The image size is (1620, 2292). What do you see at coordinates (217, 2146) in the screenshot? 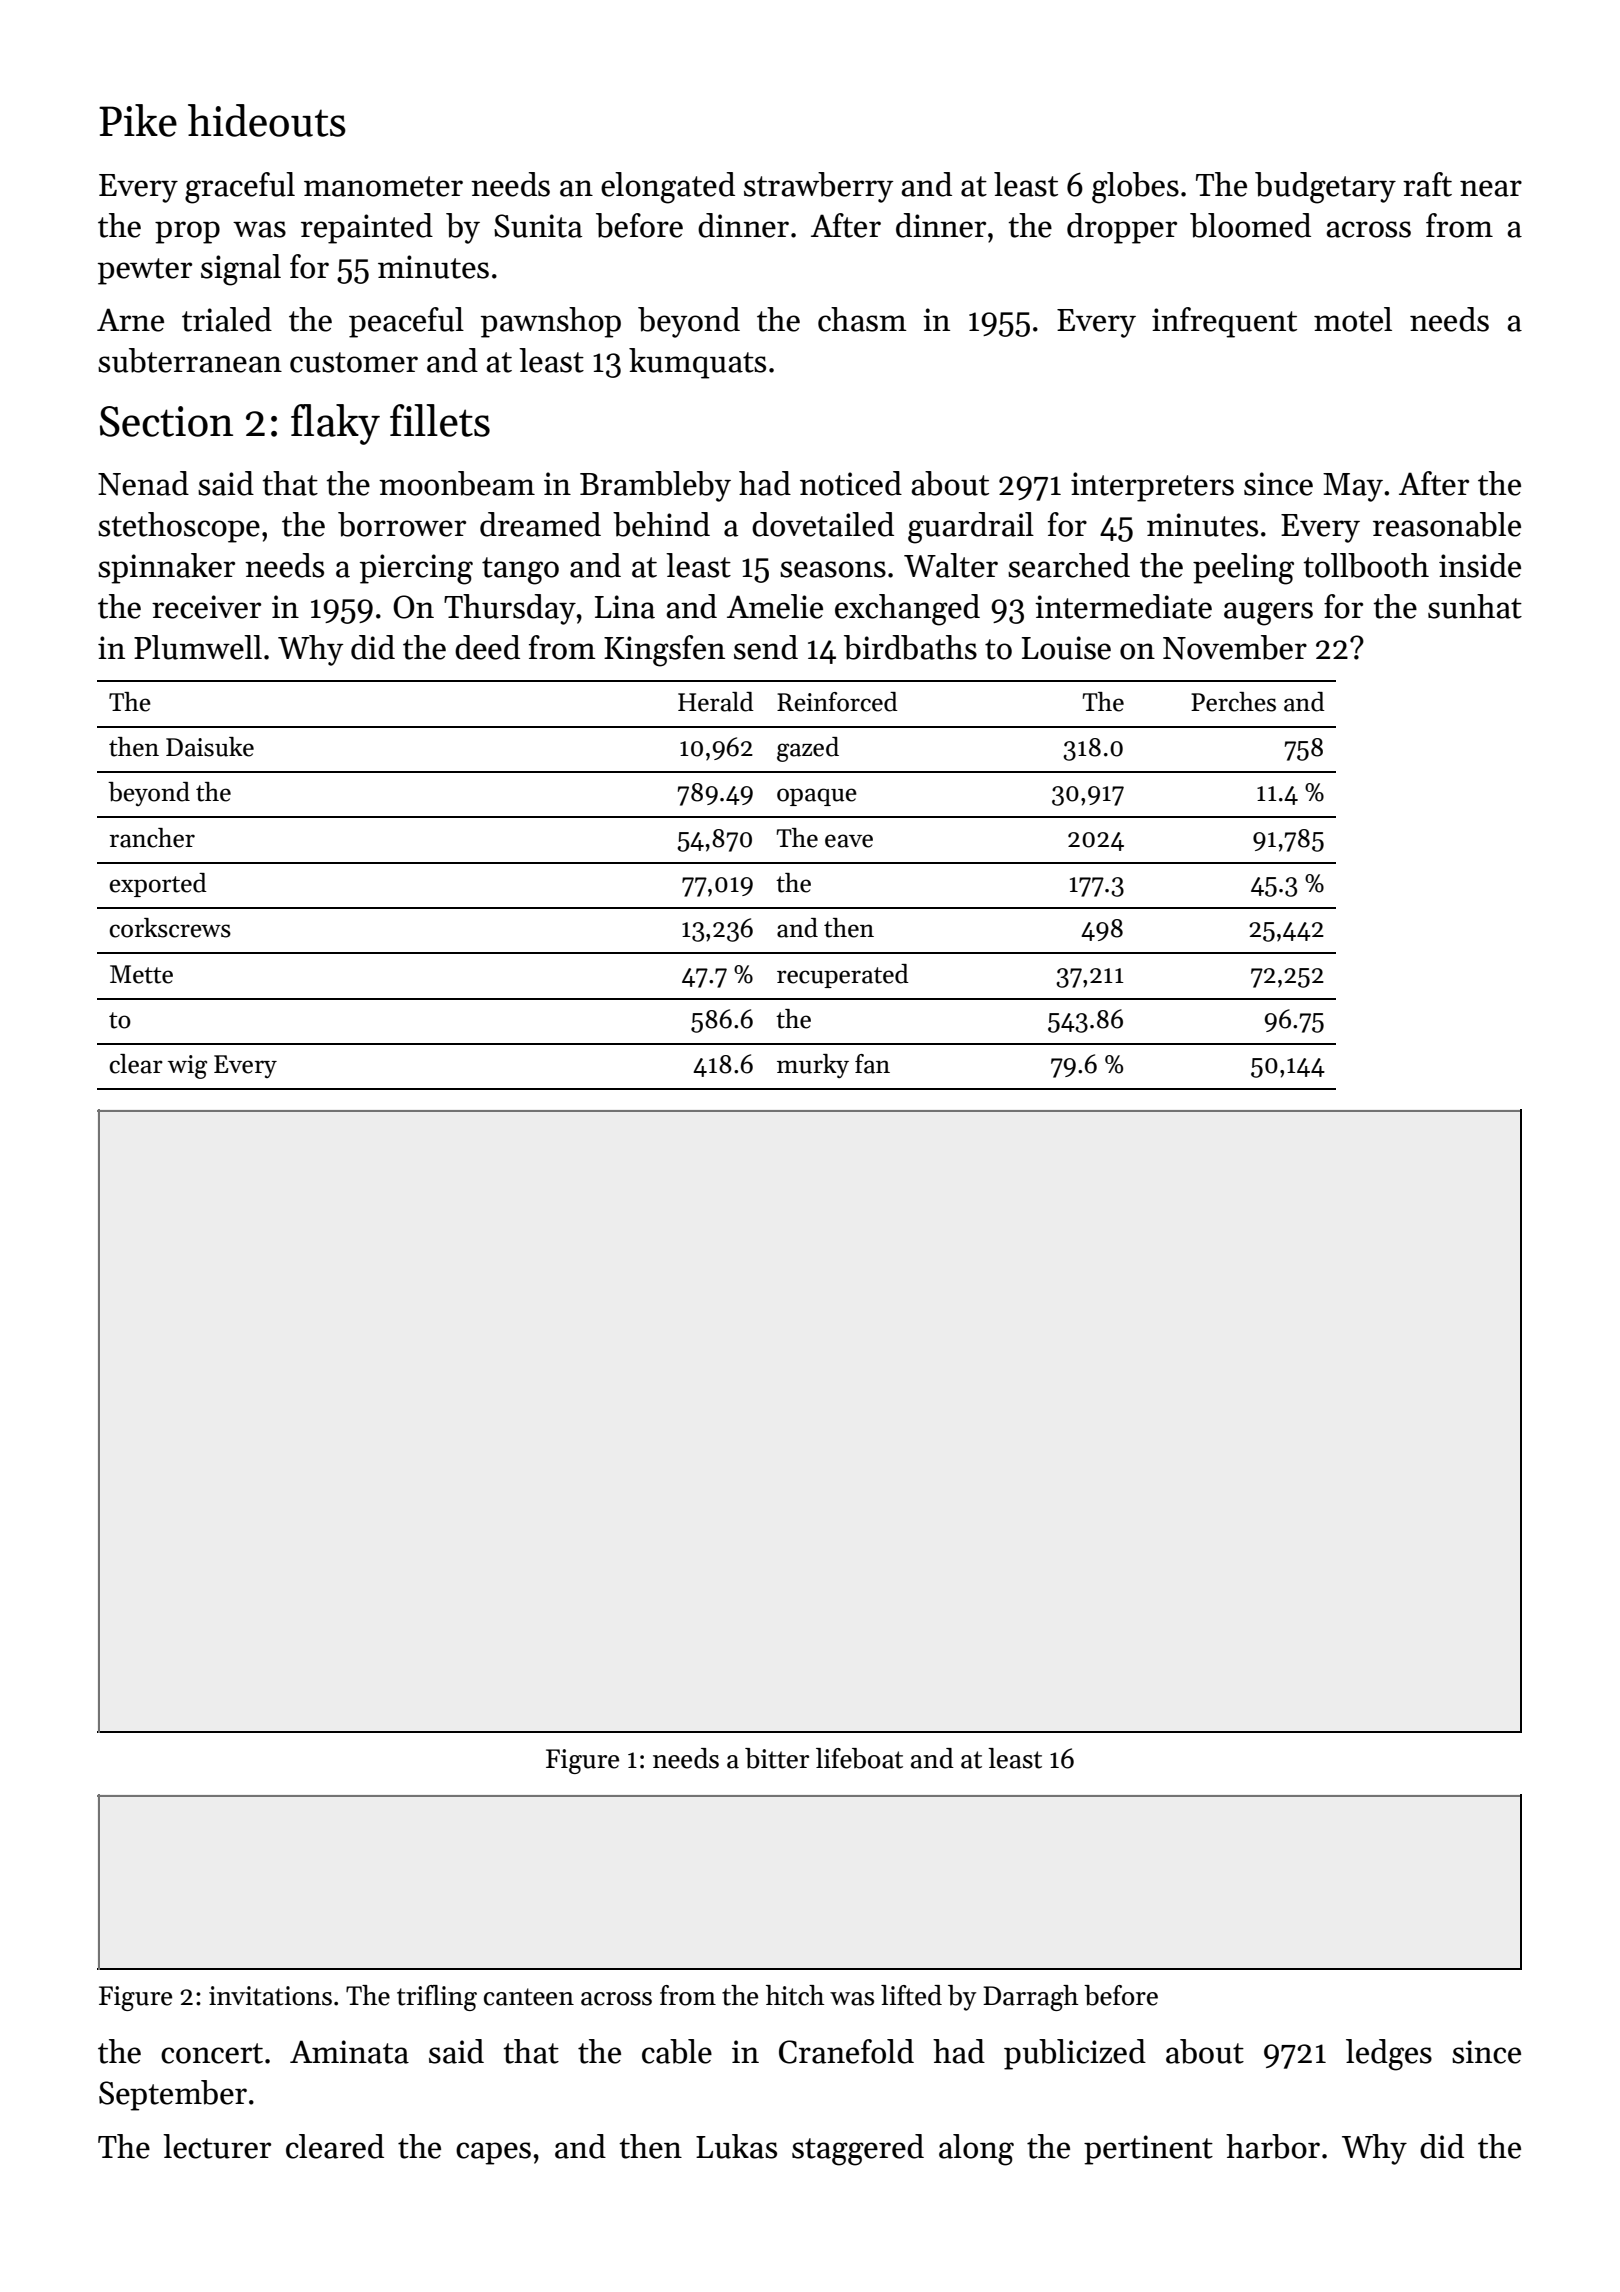
I see `lecturer` at bounding box center [217, 2146].
